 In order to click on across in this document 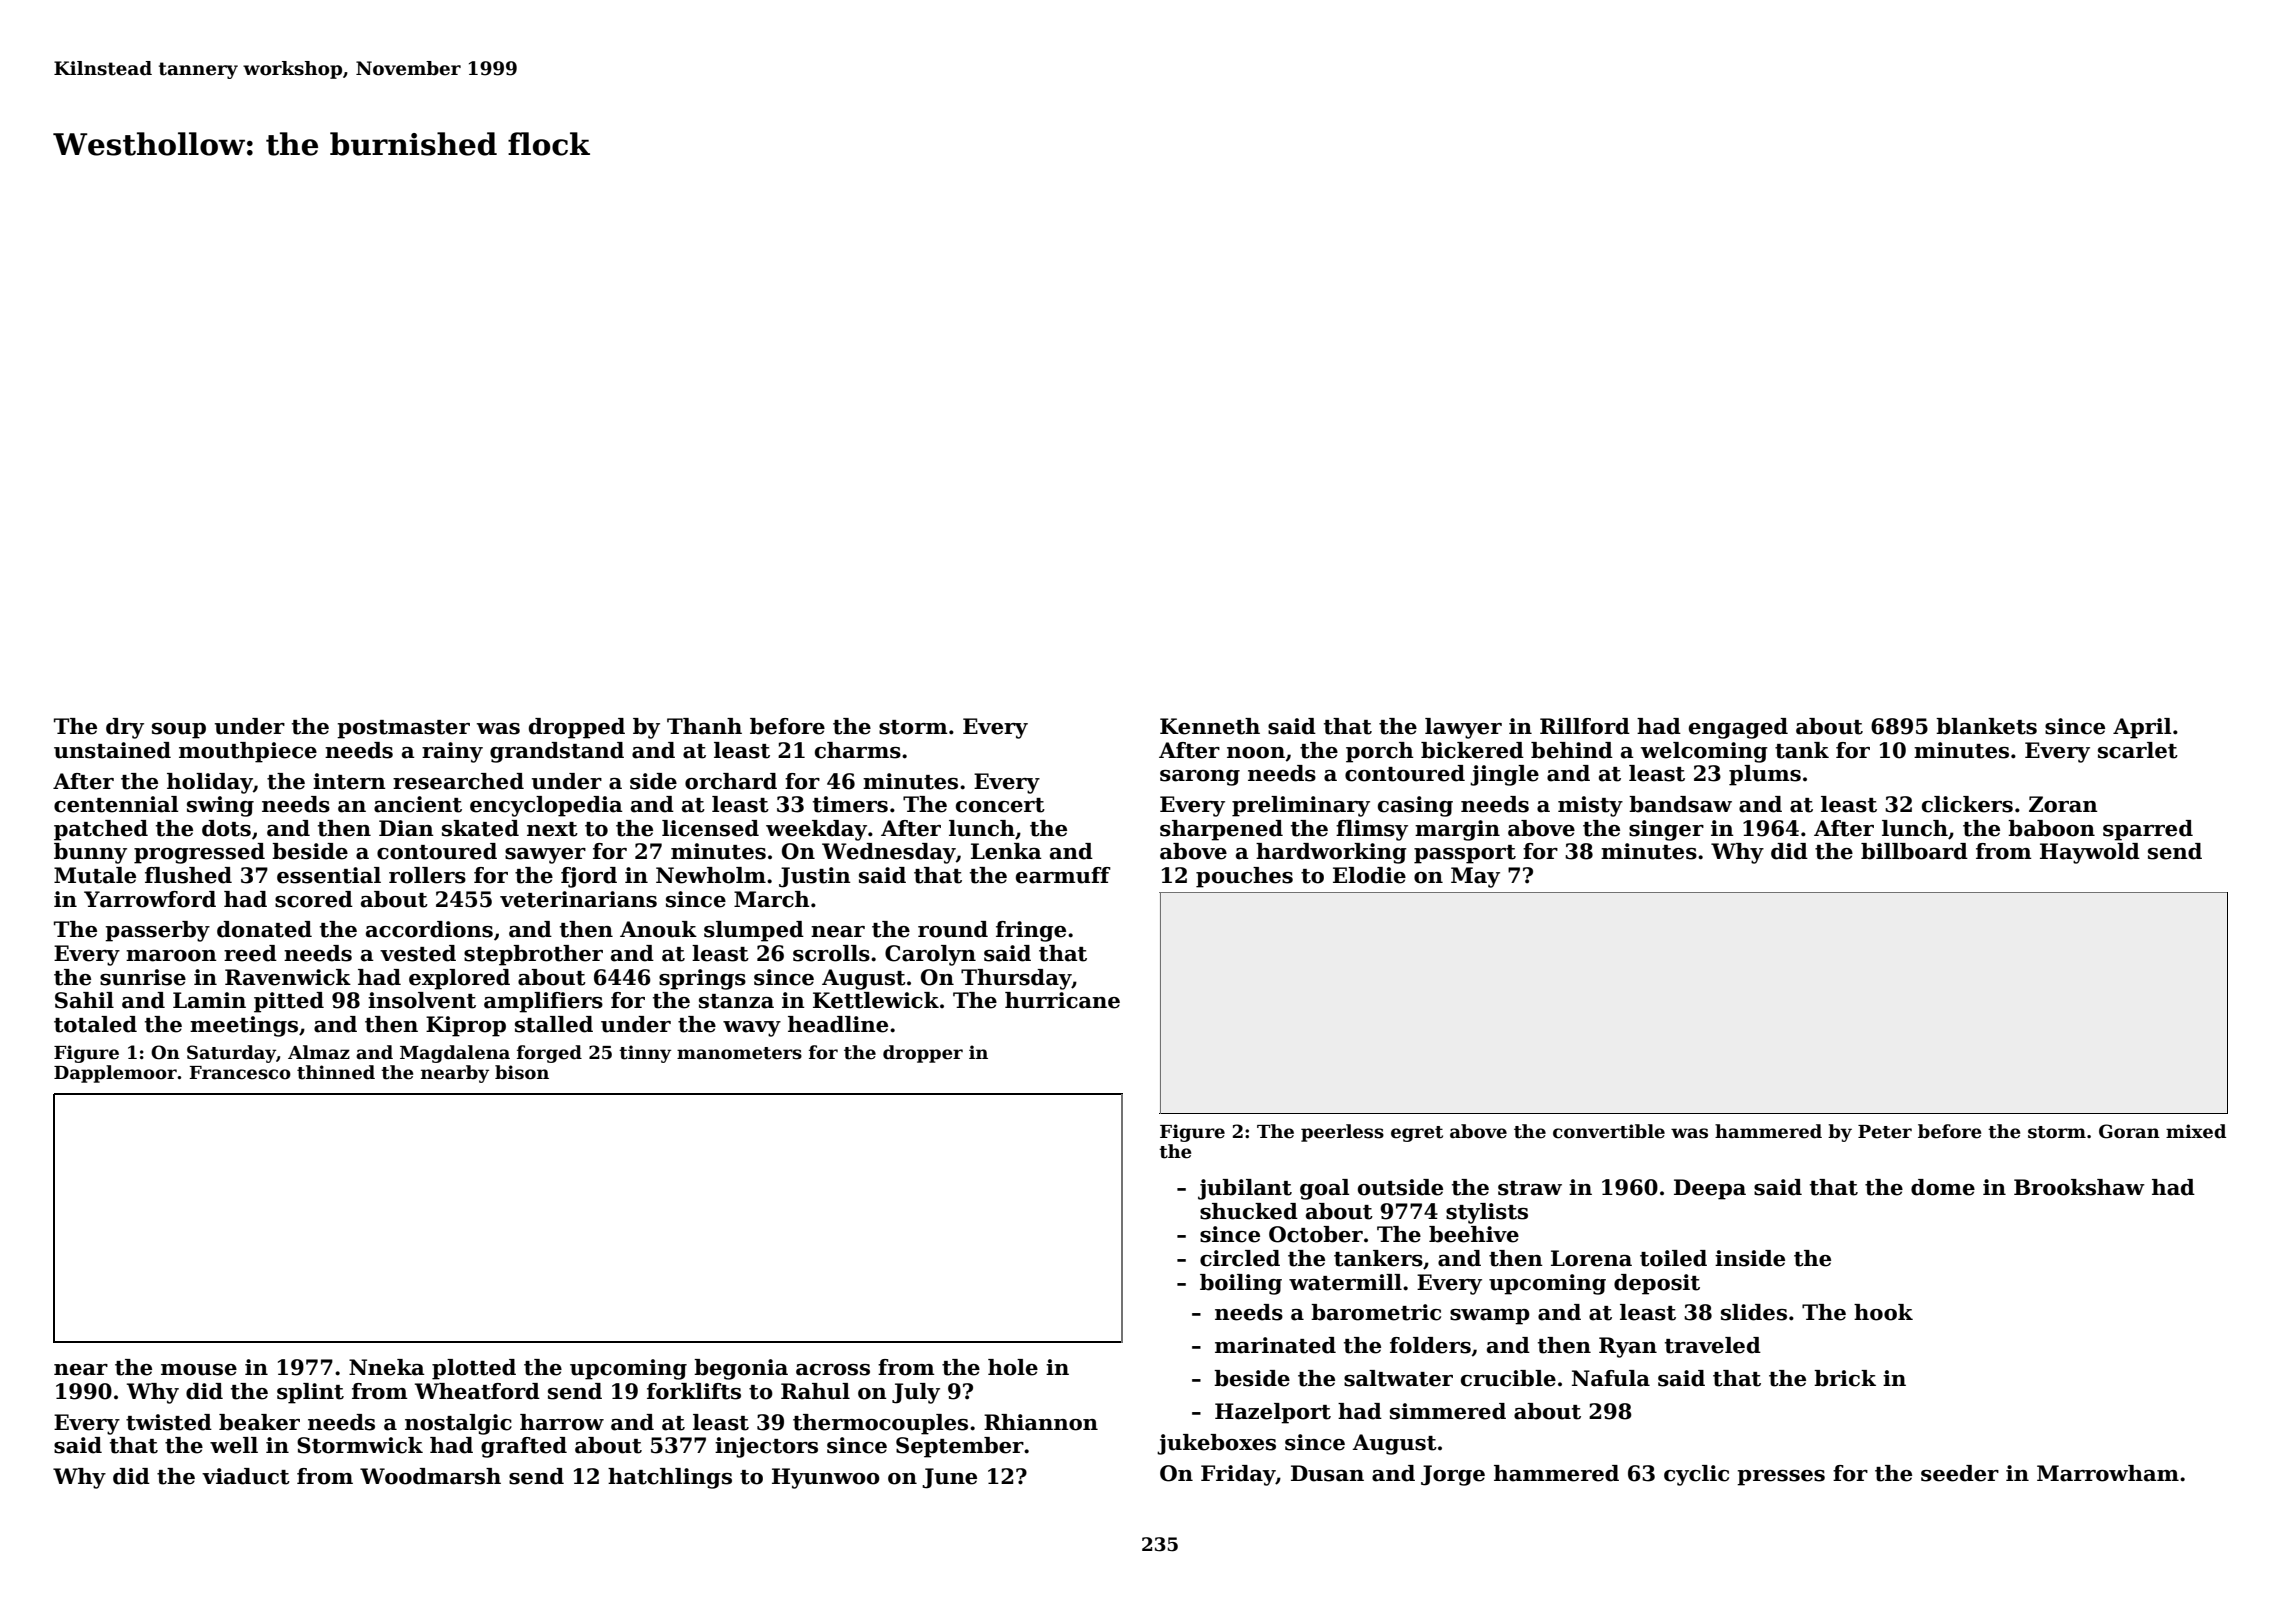, I will do `click(833, 1370)`.
